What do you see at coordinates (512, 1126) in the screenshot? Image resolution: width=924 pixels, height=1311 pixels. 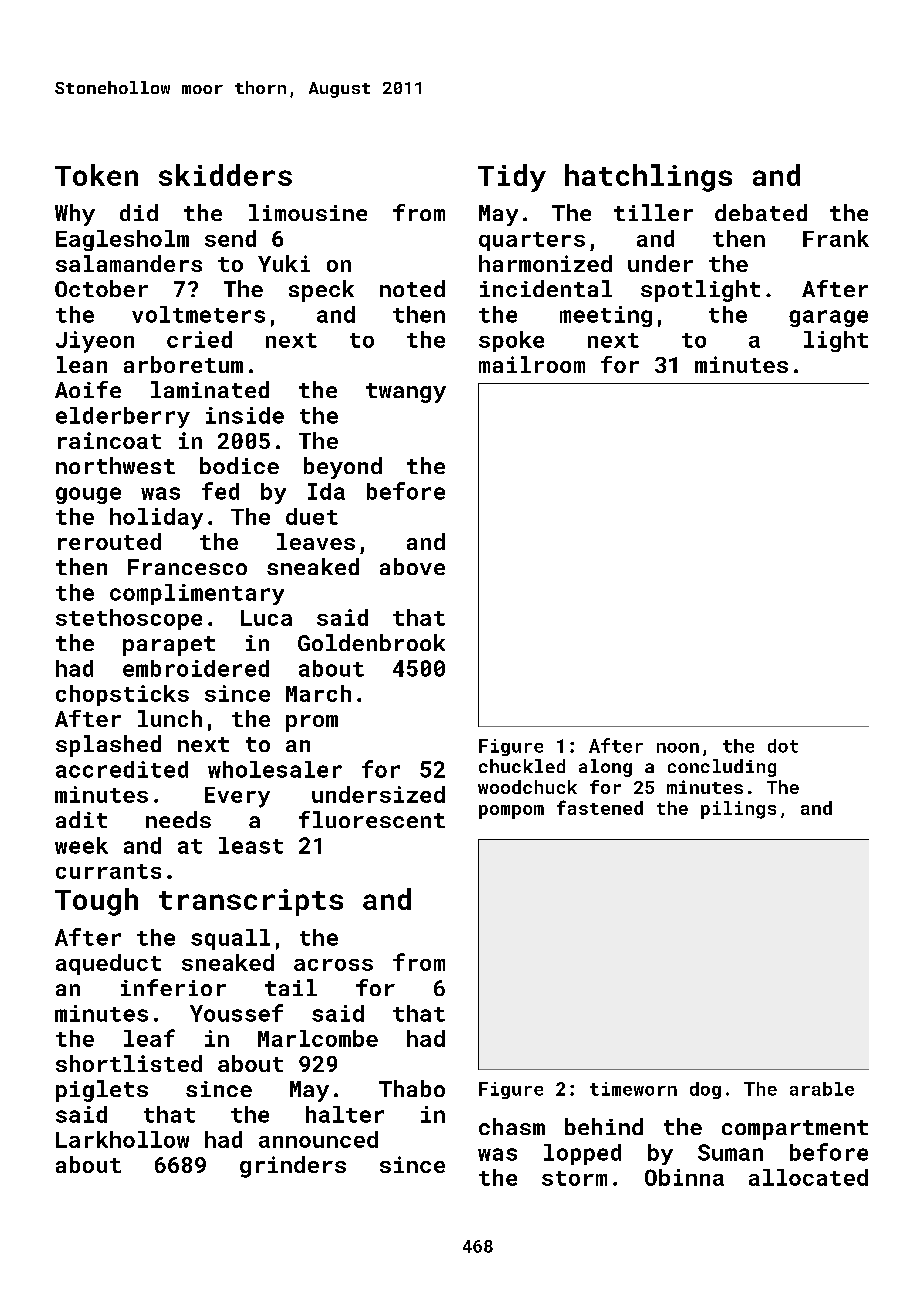 I see `chasm` at bounding box center [512, 1126].
